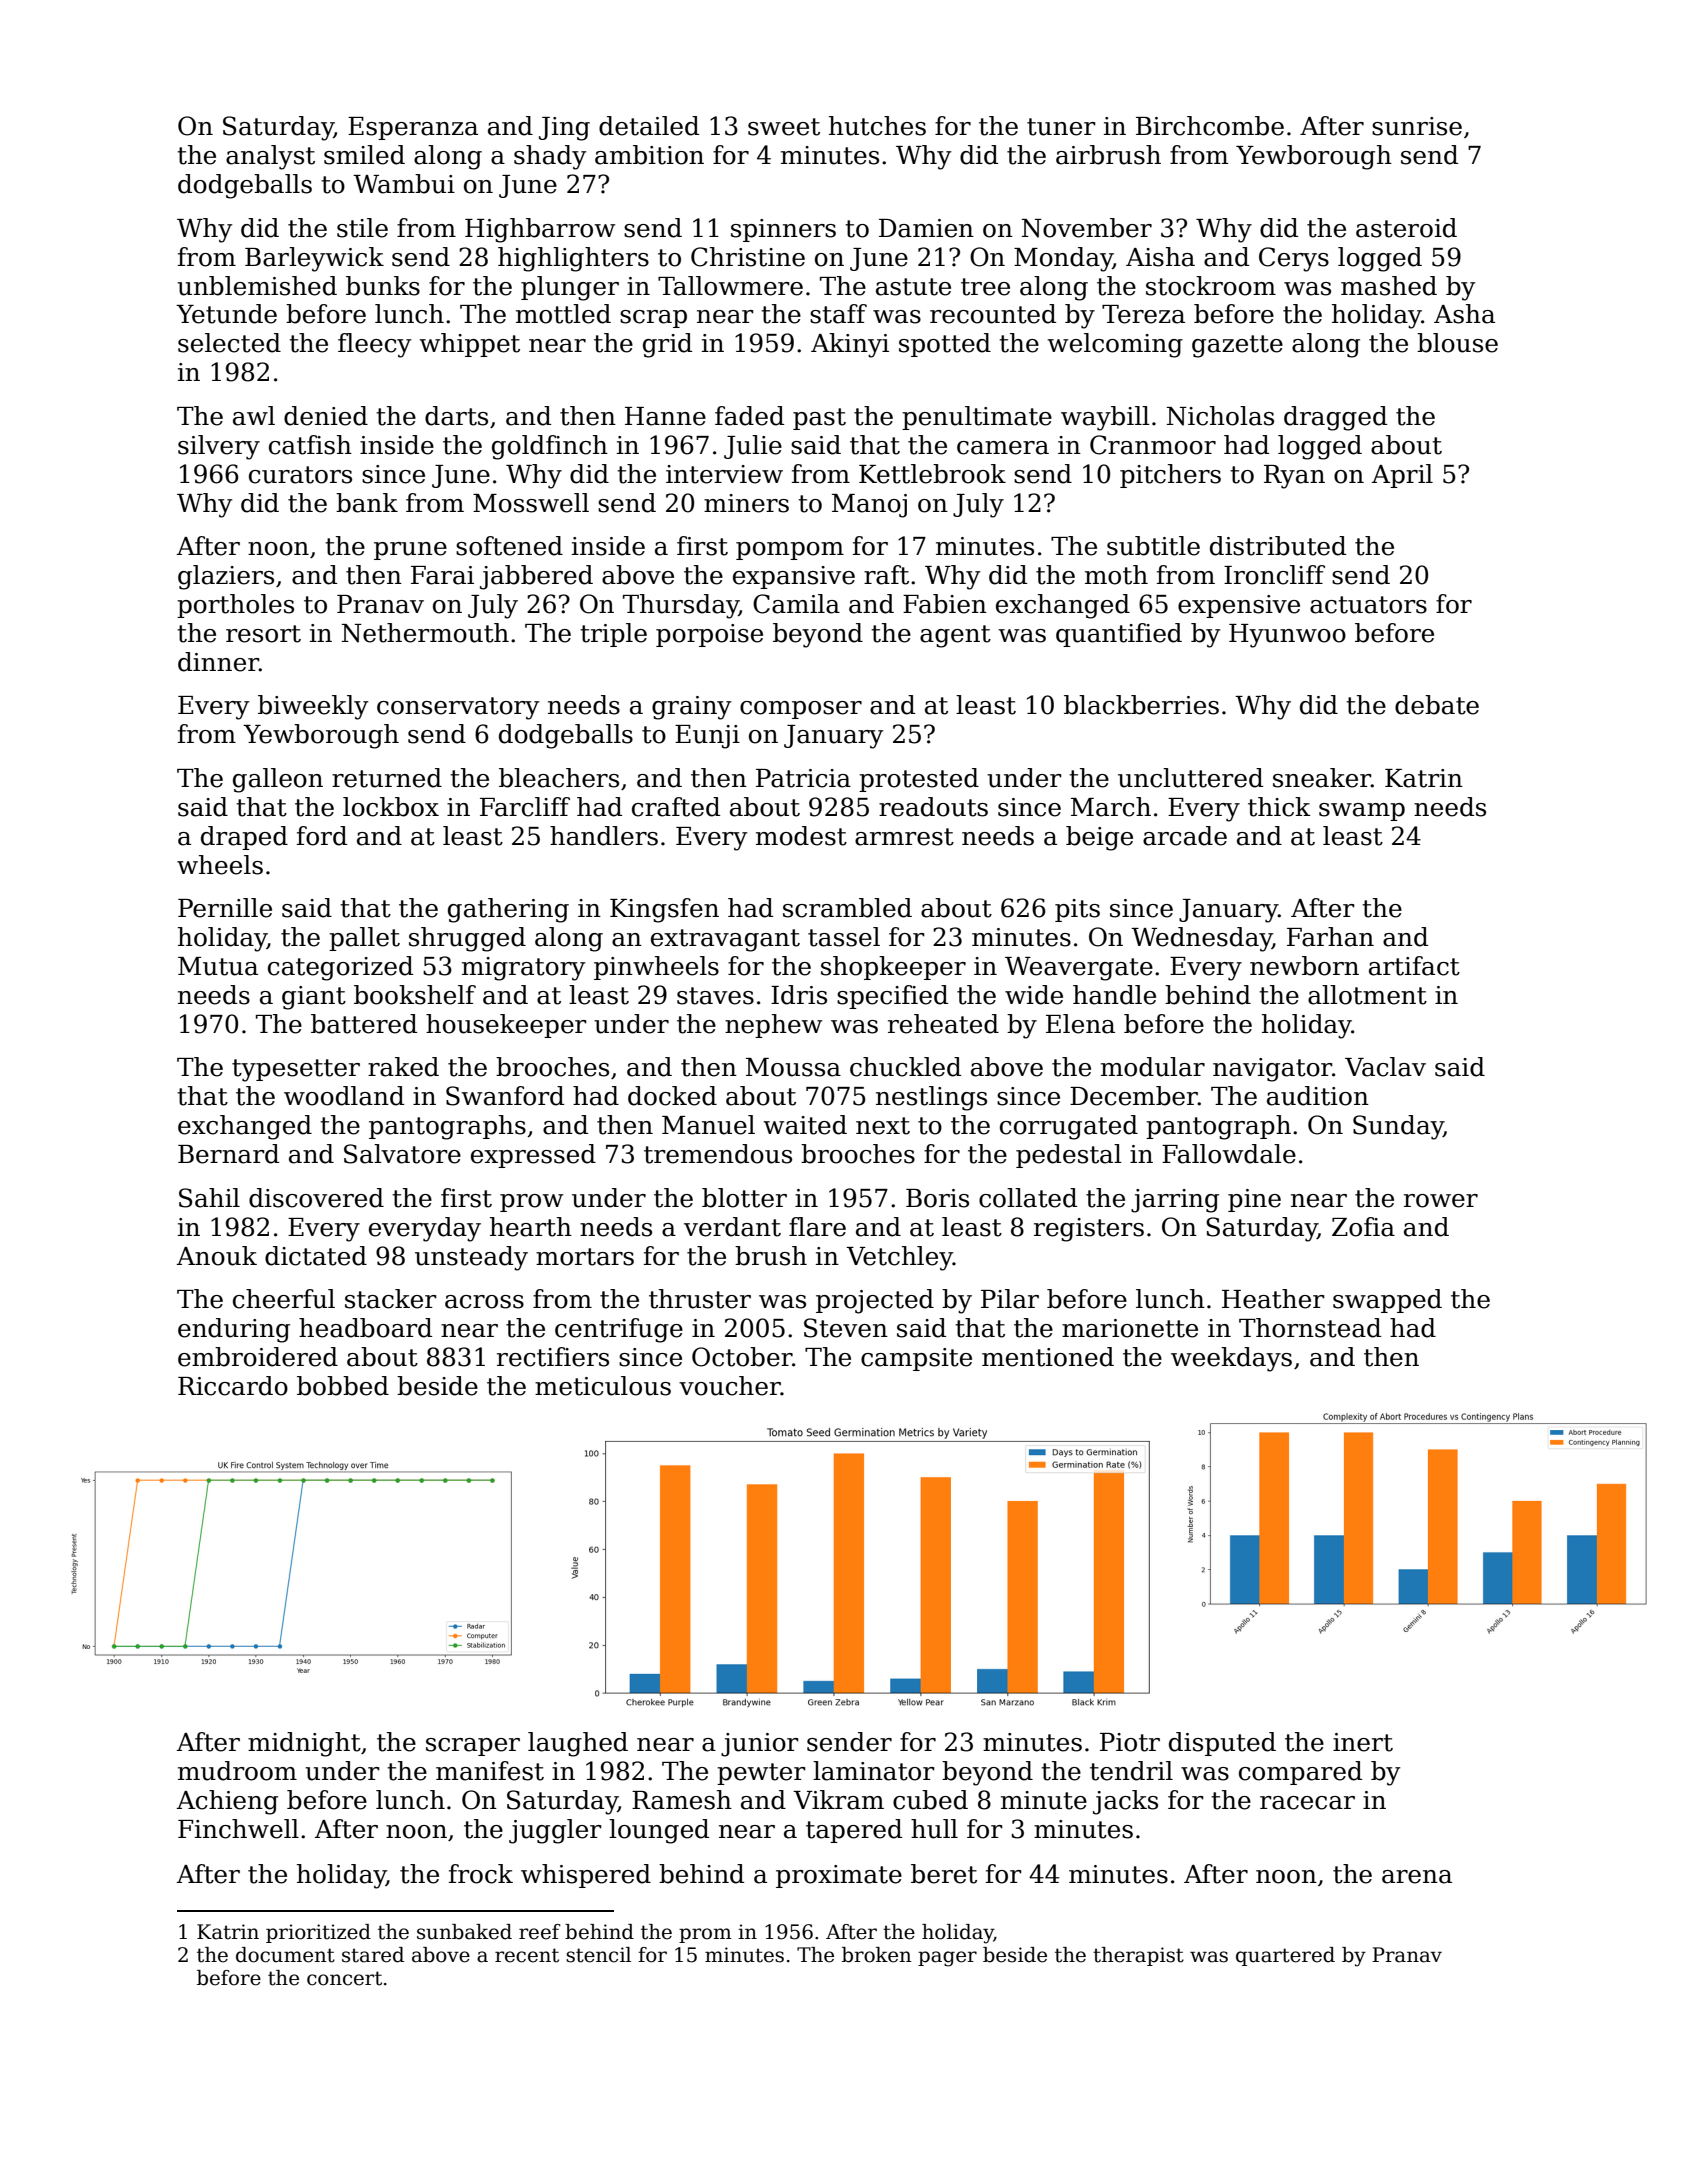 The height and width of the screenshot is (2178, 1683). What do you see at coordinates (801, 836) in the screenshot?
I see `modest` at bounding box center [801, 836].
